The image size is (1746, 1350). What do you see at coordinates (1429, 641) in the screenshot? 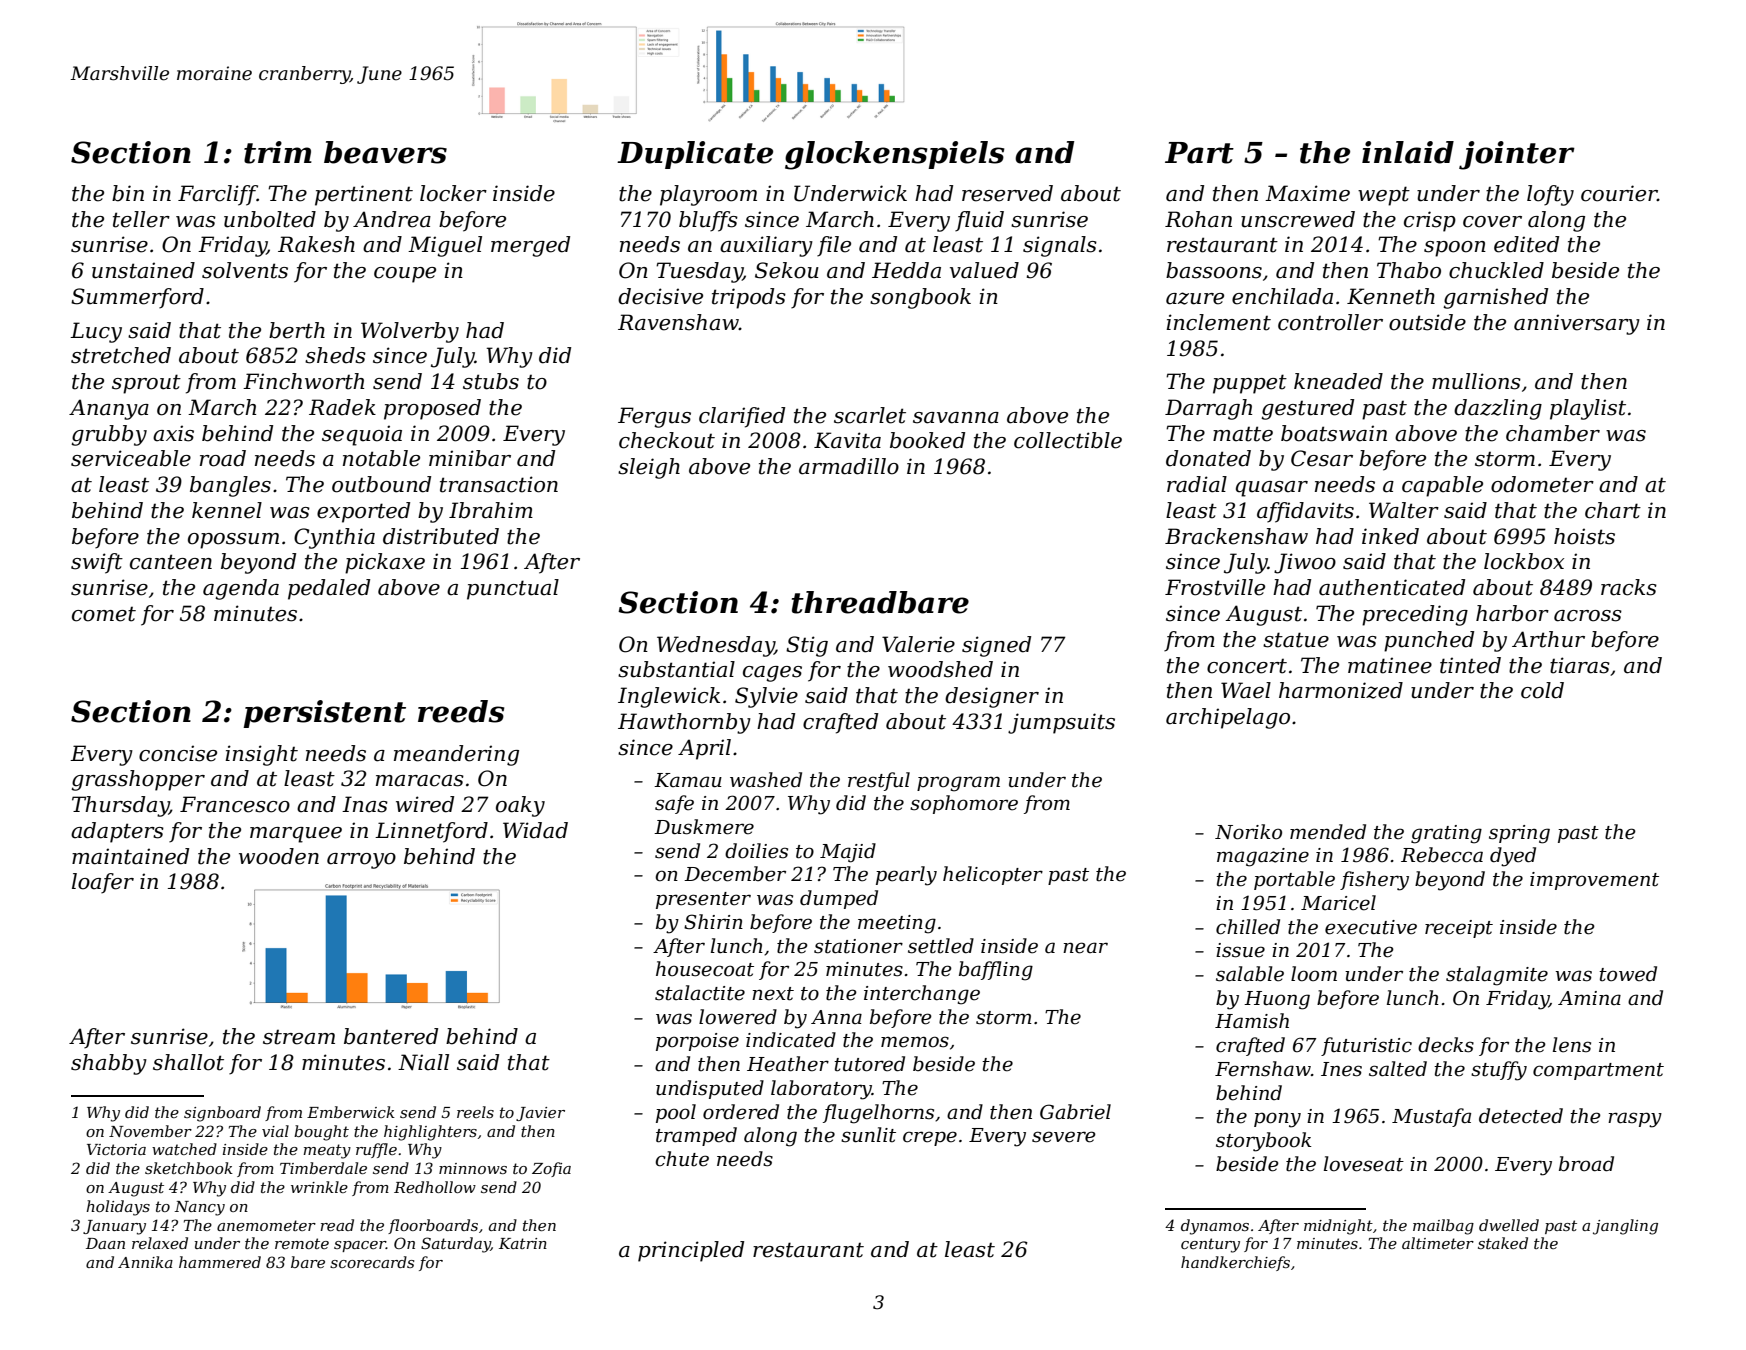
I see `punched` at bounding box center [1429, 641].
